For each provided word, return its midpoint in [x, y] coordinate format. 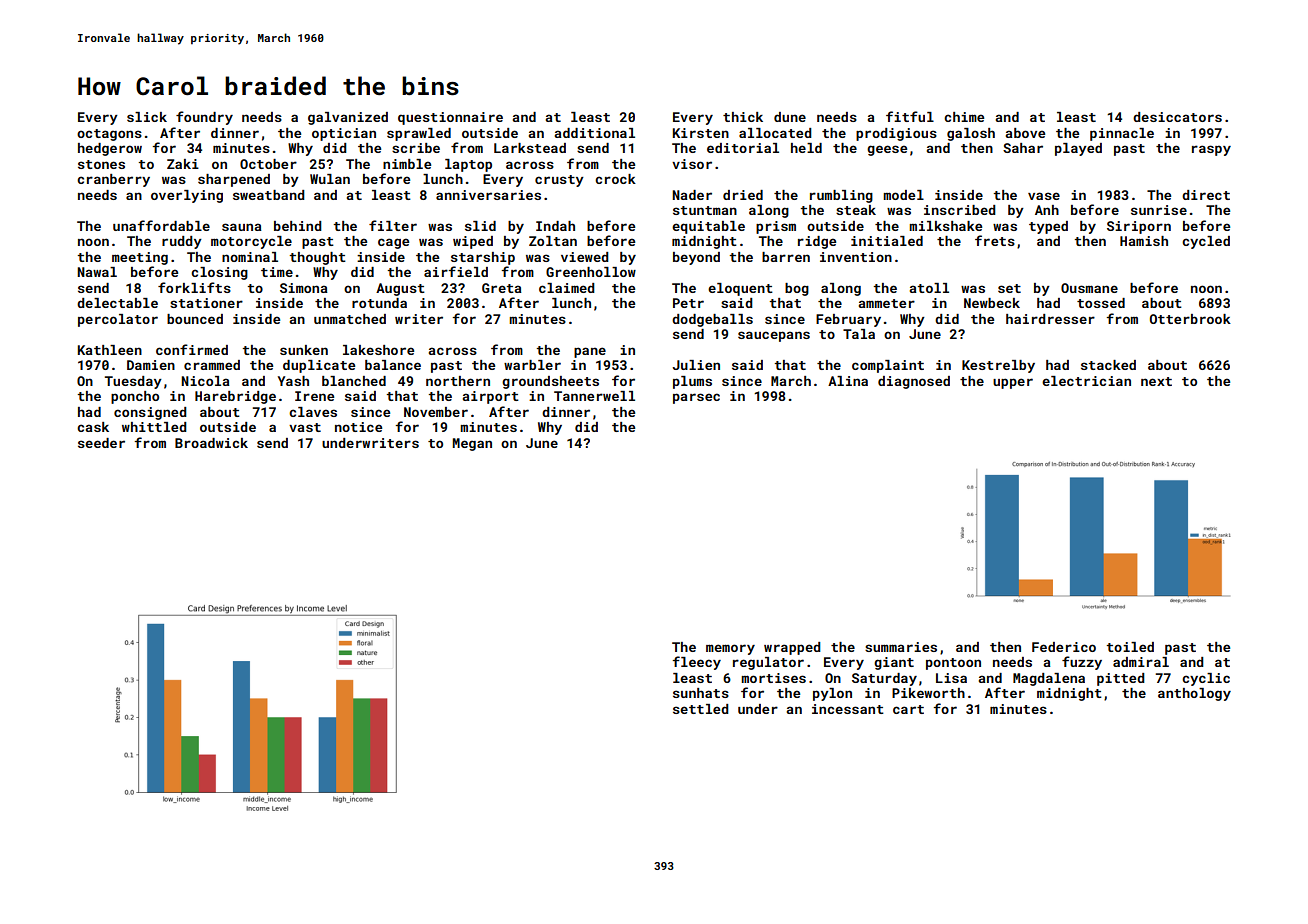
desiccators [1177, 117]
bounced [195, 319]
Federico [1064, 647]
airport [491, 397]
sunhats [701, 693]
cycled [1206, 242]
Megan [472, 444]
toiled [1130, 647]
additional [595, 133]
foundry [204, 118]
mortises [773, 678]
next [1156, 381]
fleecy [697, 663]
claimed [567, 288]
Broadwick [211, 443]
